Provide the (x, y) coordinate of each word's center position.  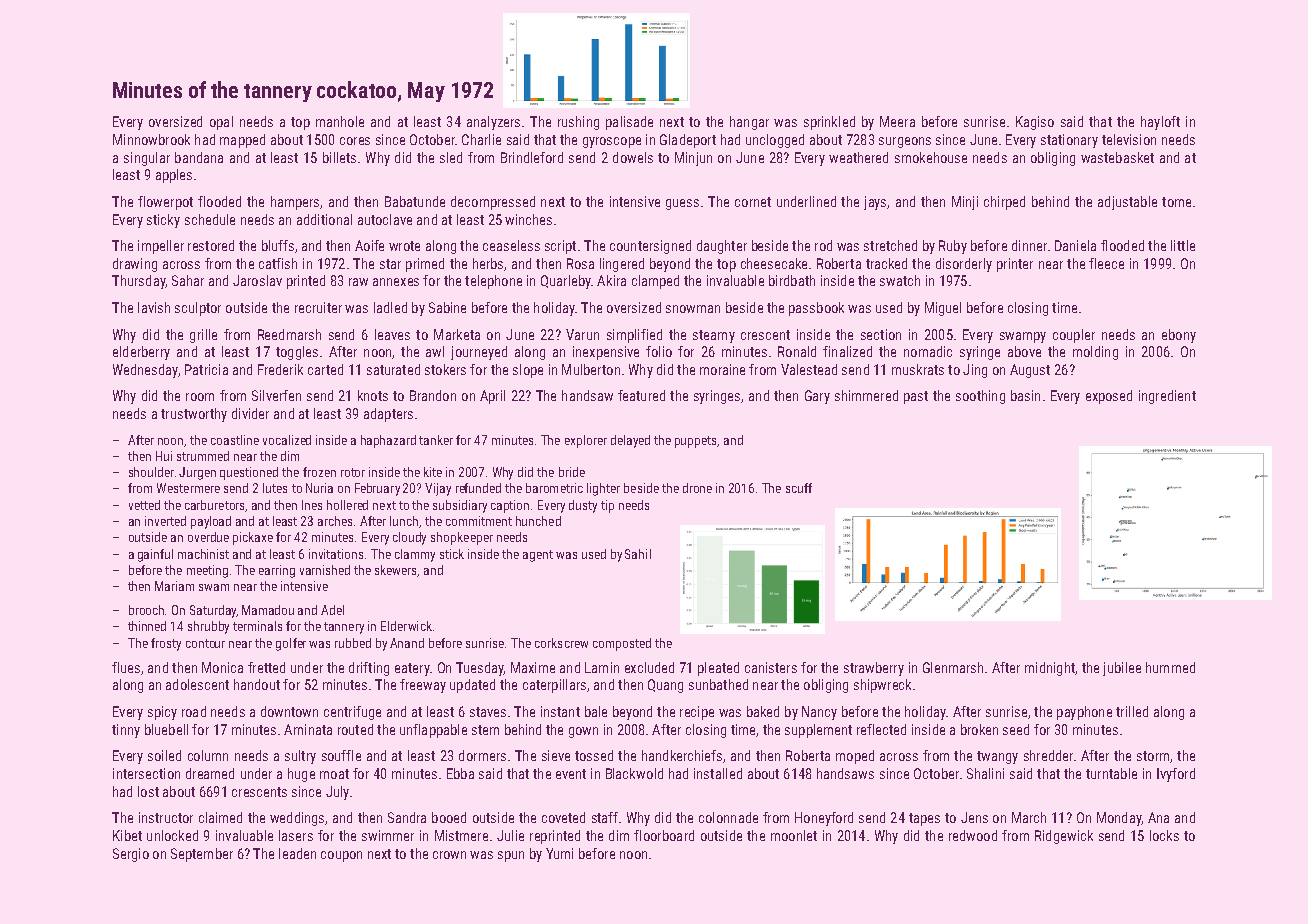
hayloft (1160, 123)
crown (449, 855)
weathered (858, 157)
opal (221, 123)
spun (511, 856)
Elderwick (406, 626)
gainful (155, 555)
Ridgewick (1064, 837)
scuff (799, 488)
